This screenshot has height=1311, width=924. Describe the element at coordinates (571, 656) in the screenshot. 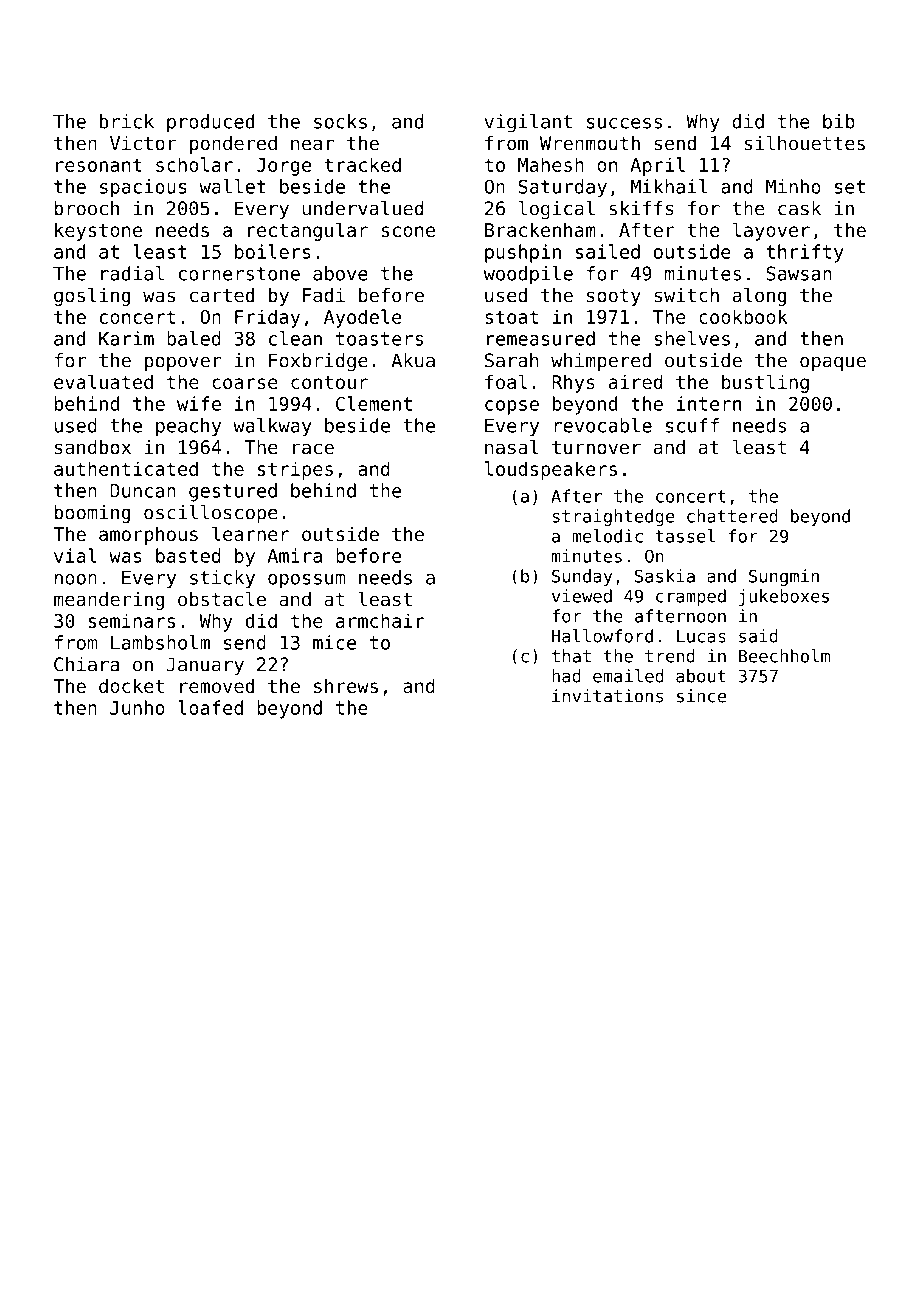

I see `that` at that location.
